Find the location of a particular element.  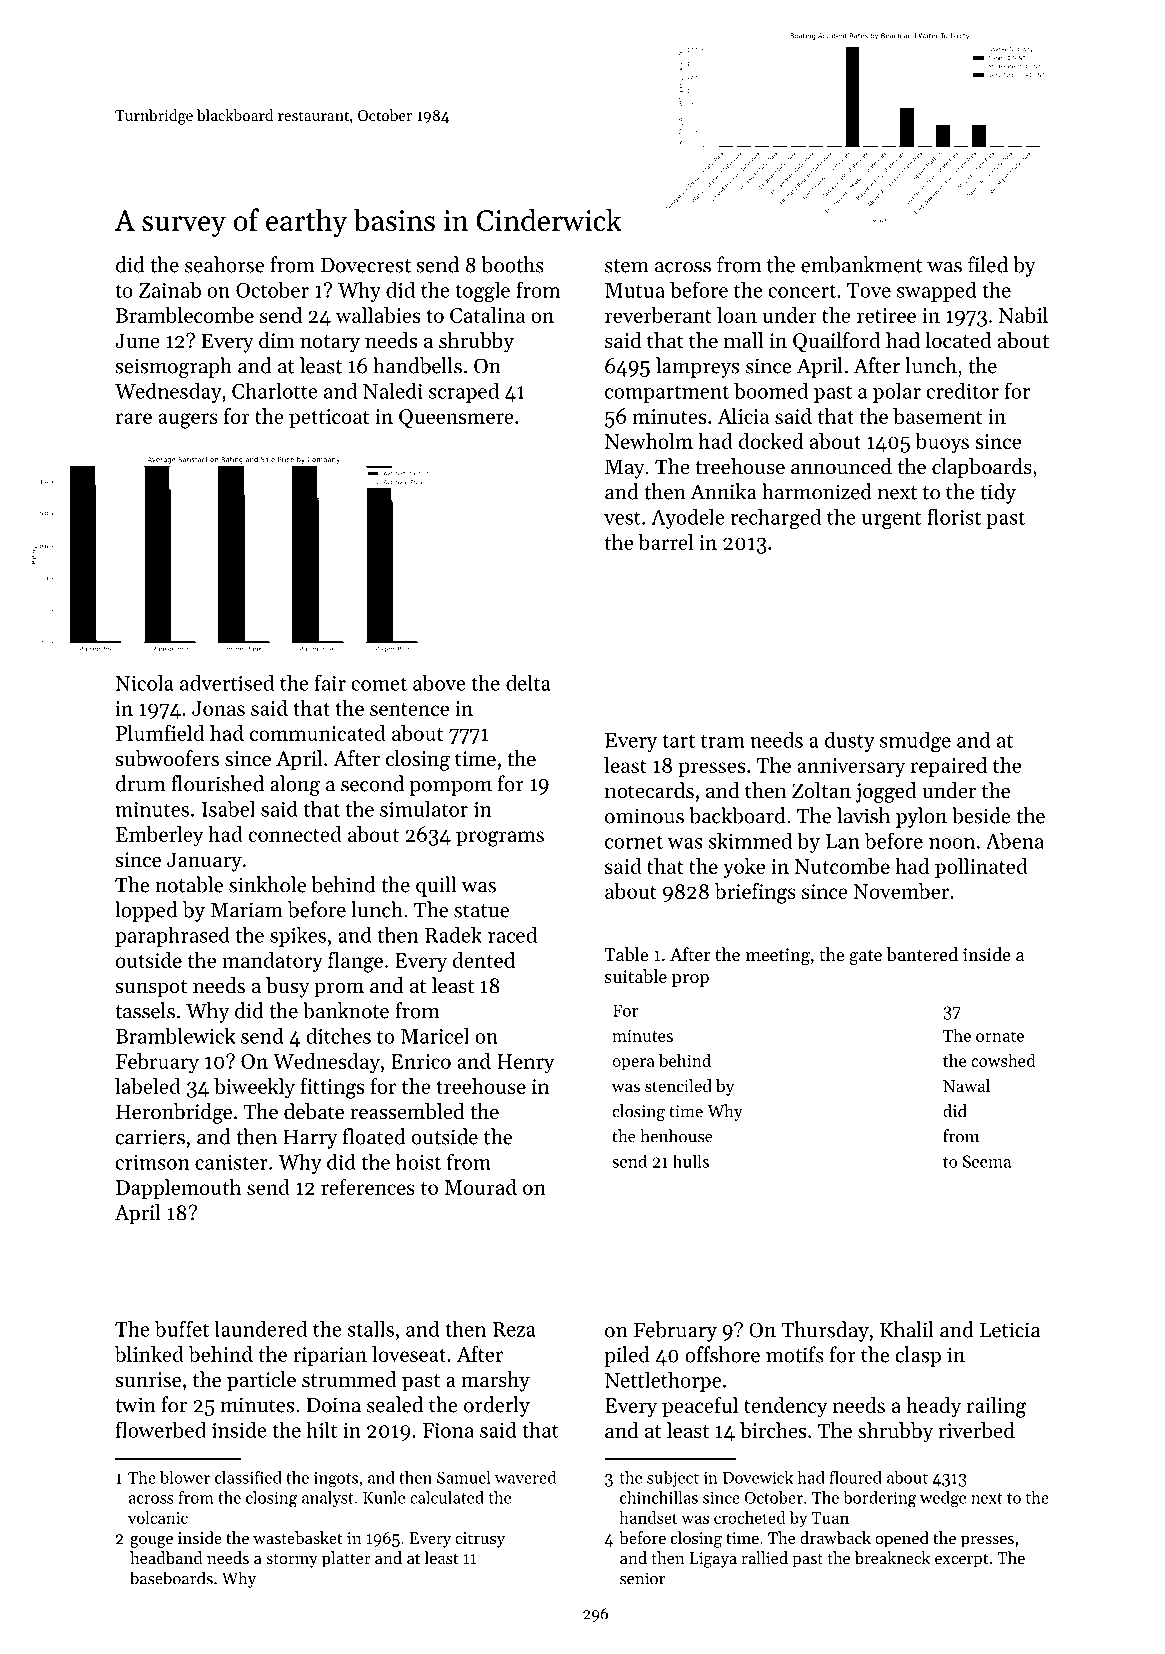

tart is located at coordinates (678, 741).
